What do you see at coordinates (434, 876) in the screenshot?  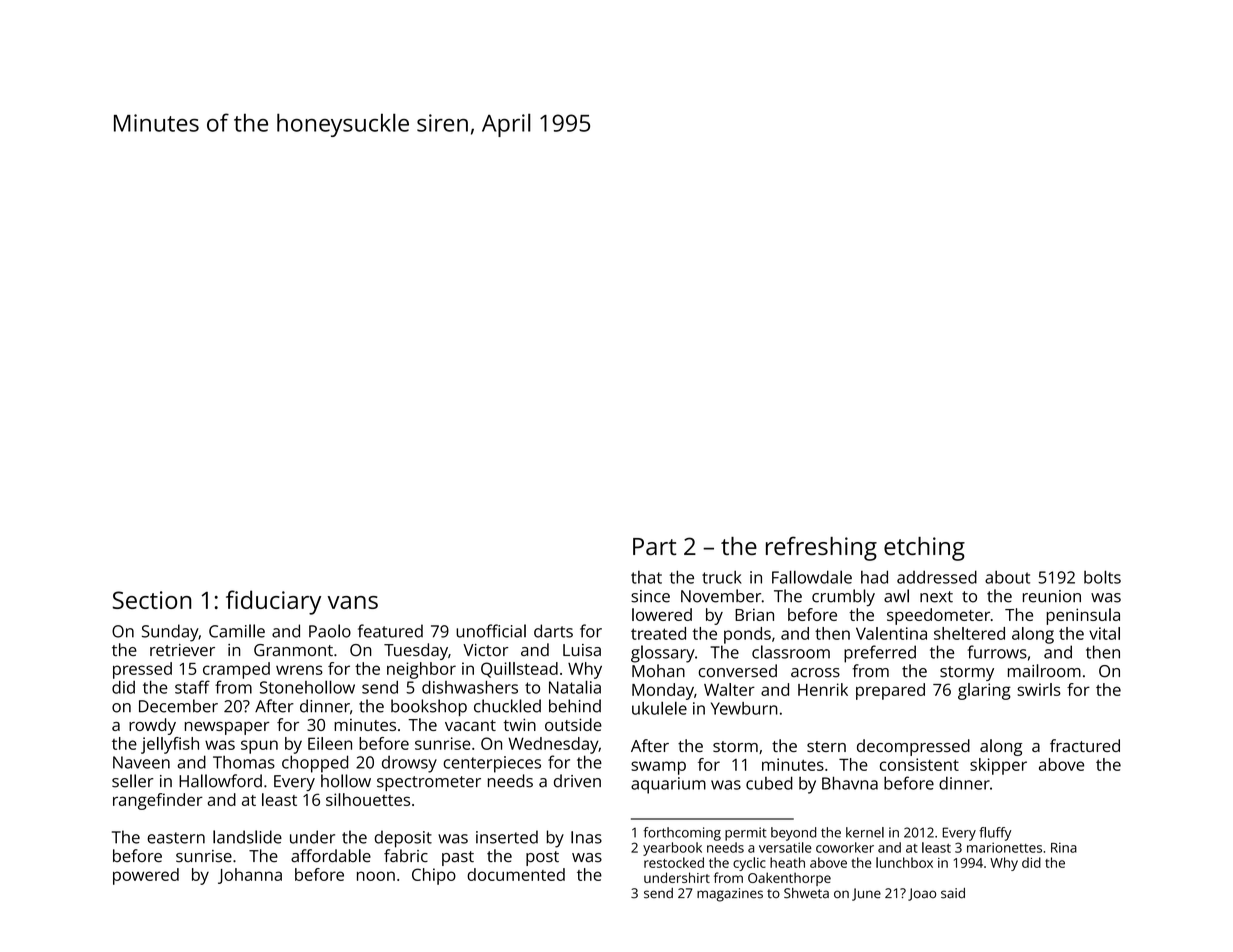 I see `Chipo` at bounding box center [434, 876].
